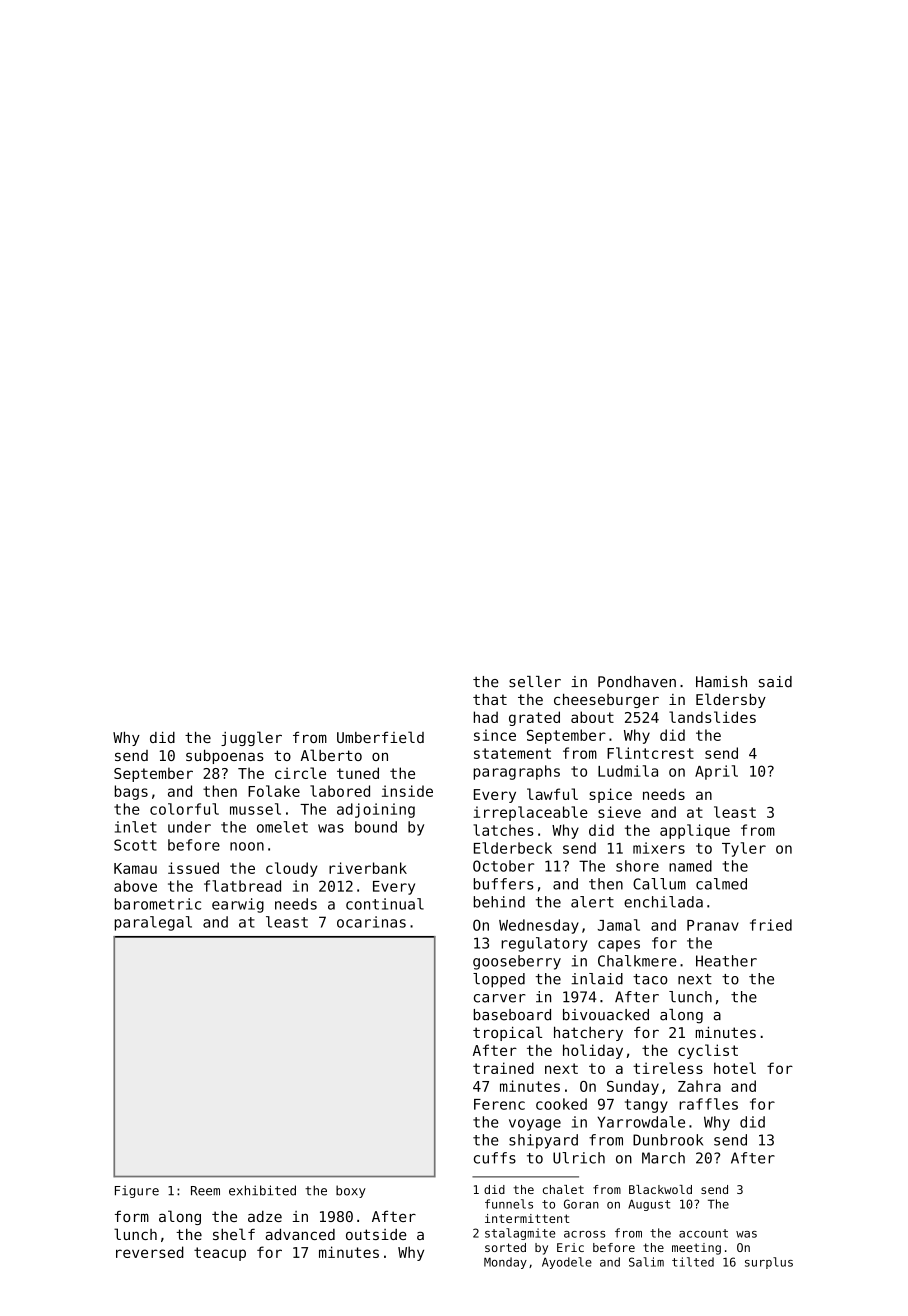  Describe the element at coordinates (505, 1263) in the screenshot. I see `Monday` at that location.
